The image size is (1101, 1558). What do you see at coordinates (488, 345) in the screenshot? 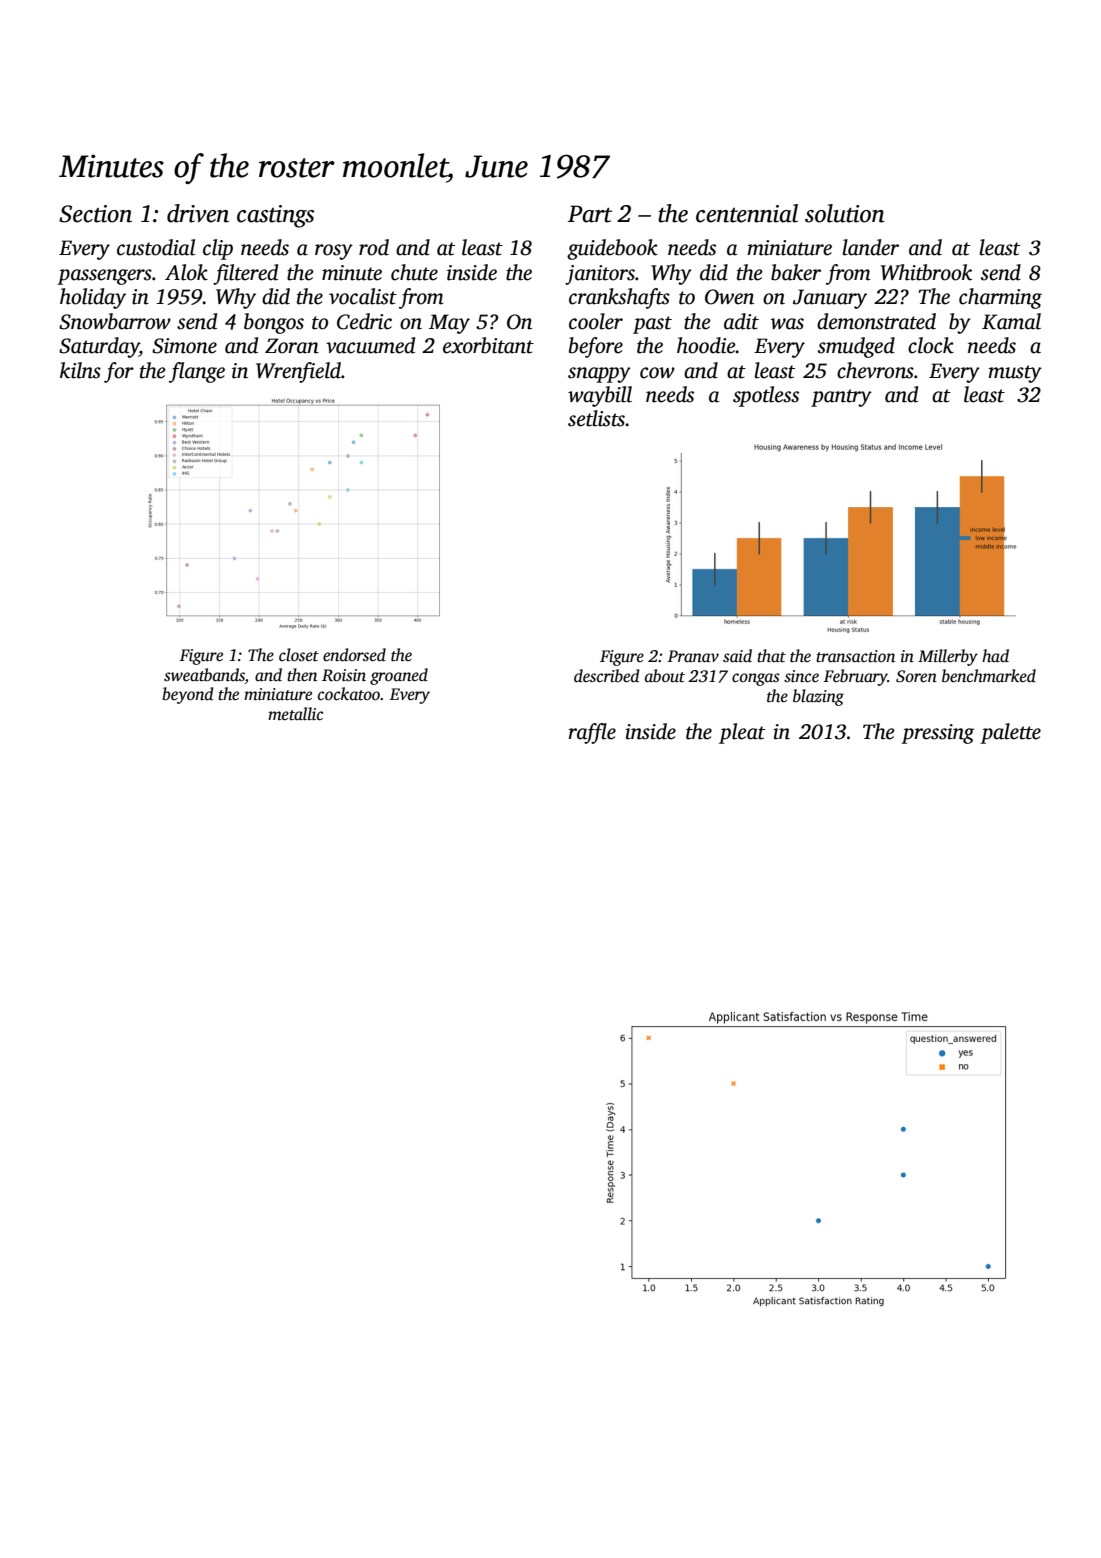
I see `exorbitant` at bounding box center [488, 345].
